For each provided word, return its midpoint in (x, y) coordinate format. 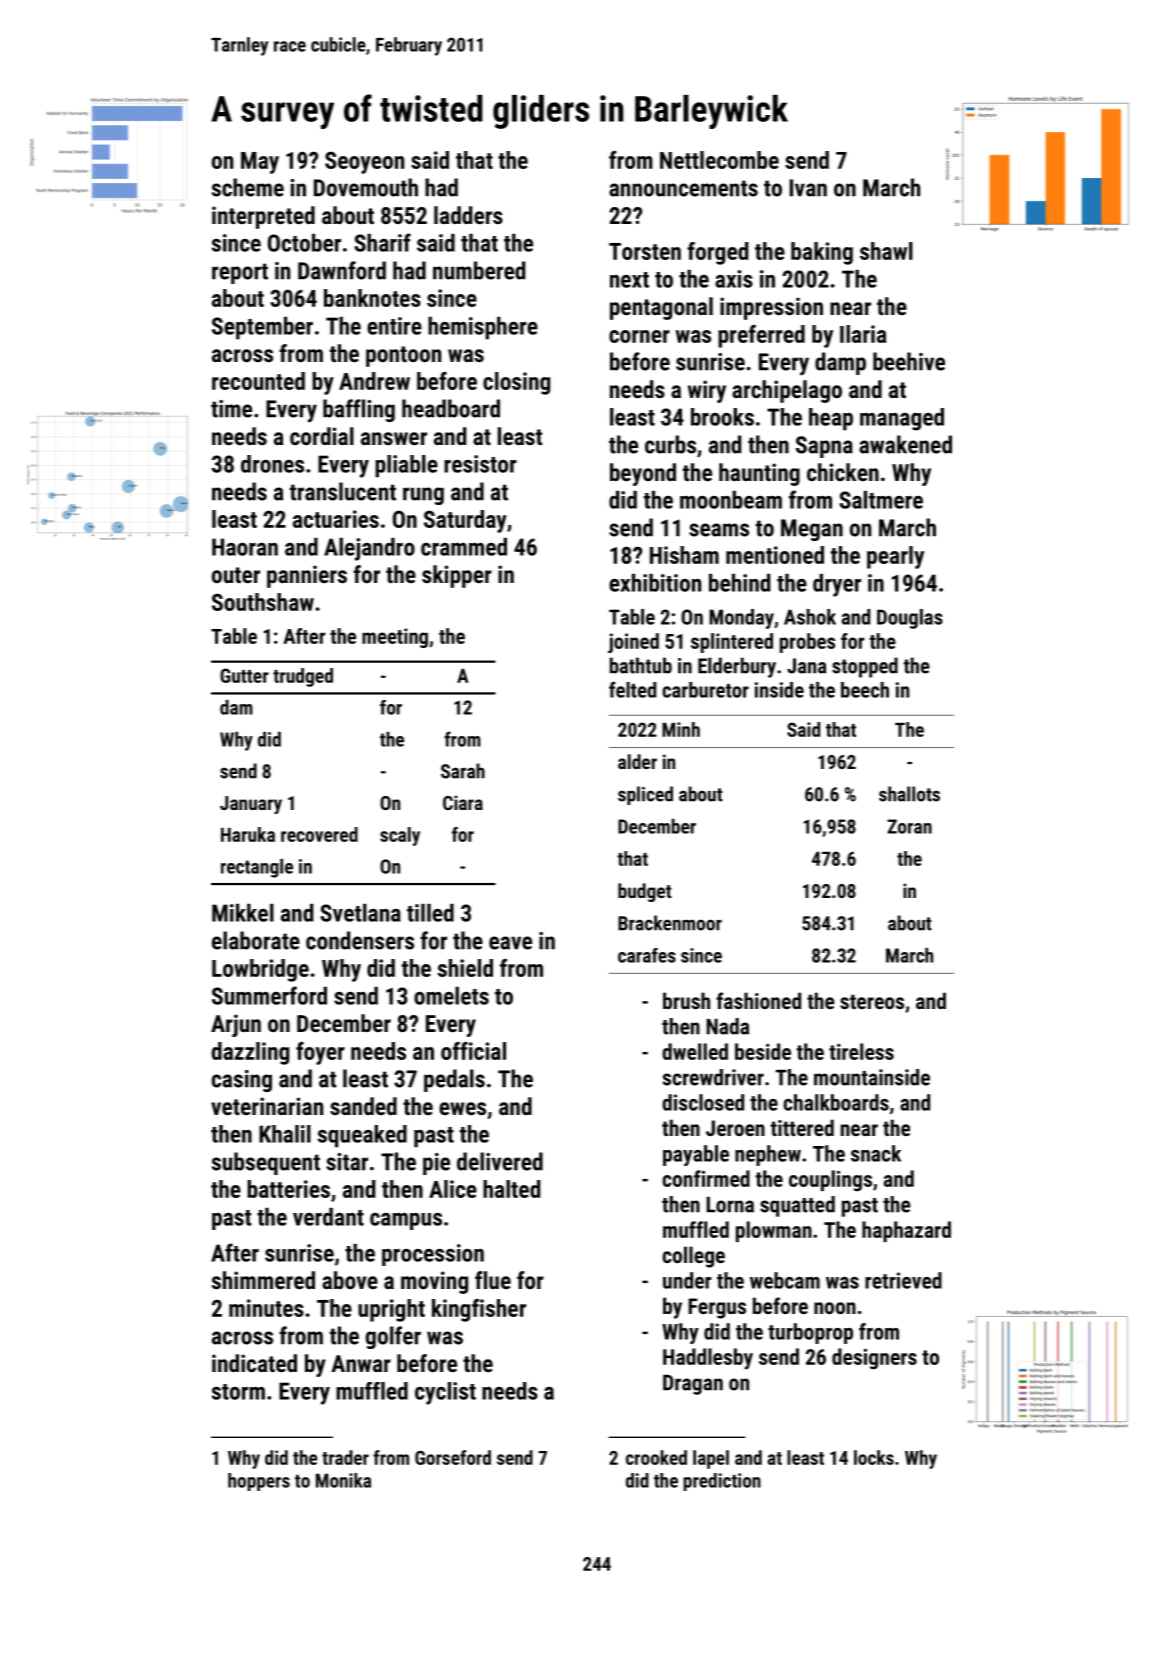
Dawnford (342, 270)
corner (639, 336)
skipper (457, 576)
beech (865, 690)
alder (637, 761)
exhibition (655, 583)
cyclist (445, 1393)
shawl (886, 251)
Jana (806, 666)
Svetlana (360, 913)
